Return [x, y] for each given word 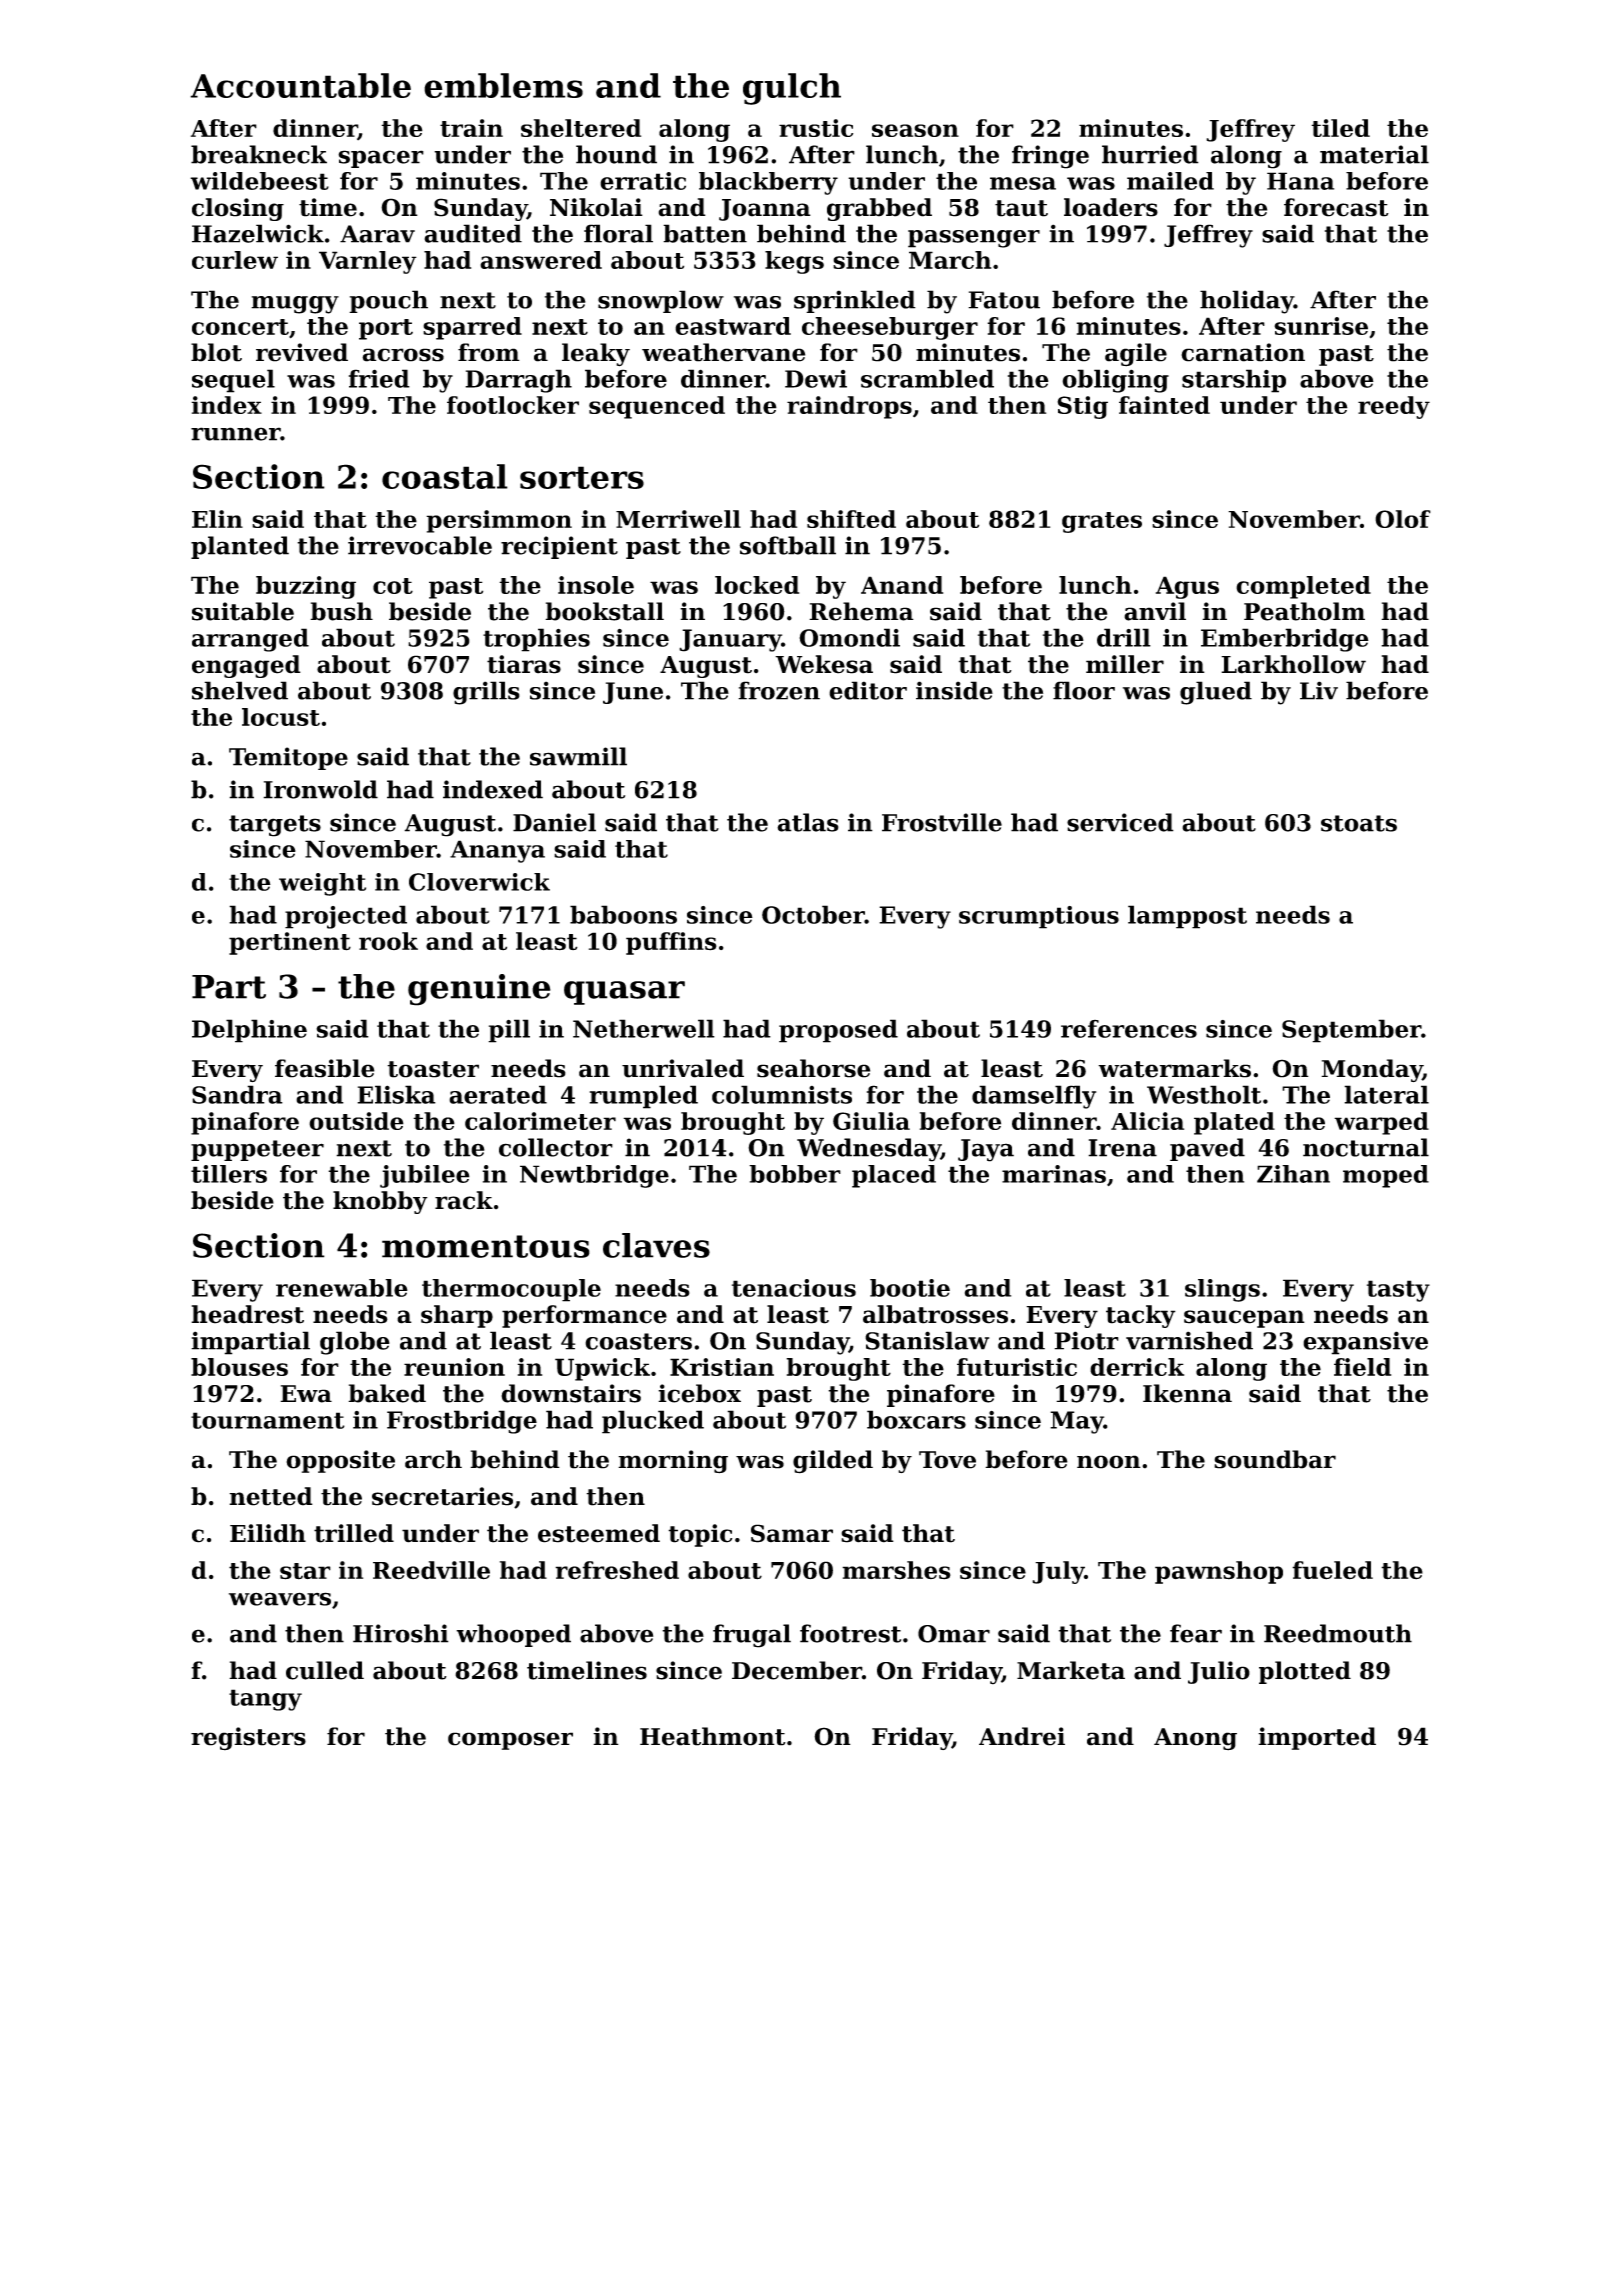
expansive [1365, 1343]
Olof [1403, 519]
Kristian [722, 1367]
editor [868, 690]
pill [509, 1031]
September [1351, 1031]
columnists [782, 1094]
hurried [1150, 154]
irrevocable [420, 545]
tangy [265, 1700]
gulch [792, 89]
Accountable [300, 85]
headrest [247, 1314]
